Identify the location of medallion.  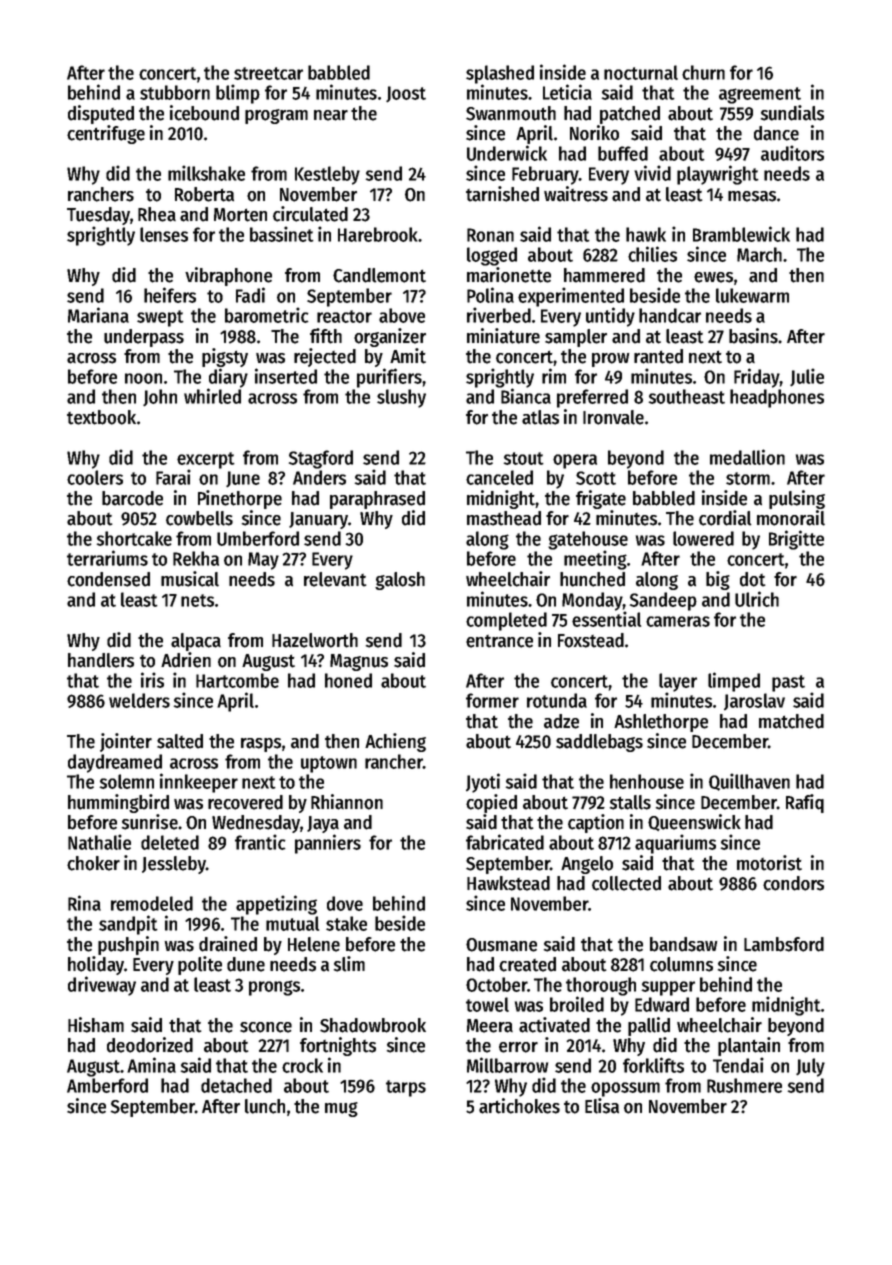
(747, 457).
